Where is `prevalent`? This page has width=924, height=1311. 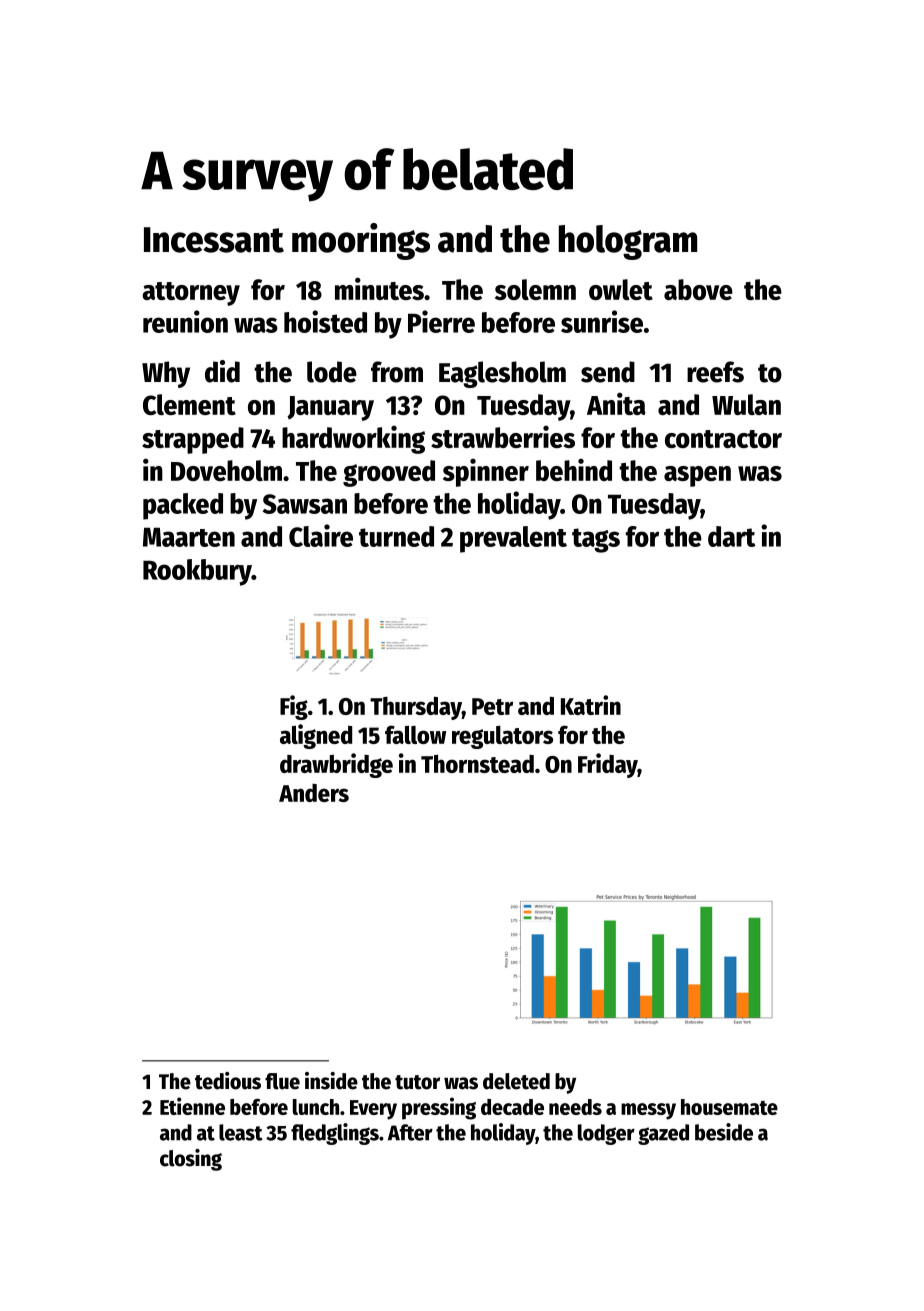
prevalent is located at coordinates (513, 539).
